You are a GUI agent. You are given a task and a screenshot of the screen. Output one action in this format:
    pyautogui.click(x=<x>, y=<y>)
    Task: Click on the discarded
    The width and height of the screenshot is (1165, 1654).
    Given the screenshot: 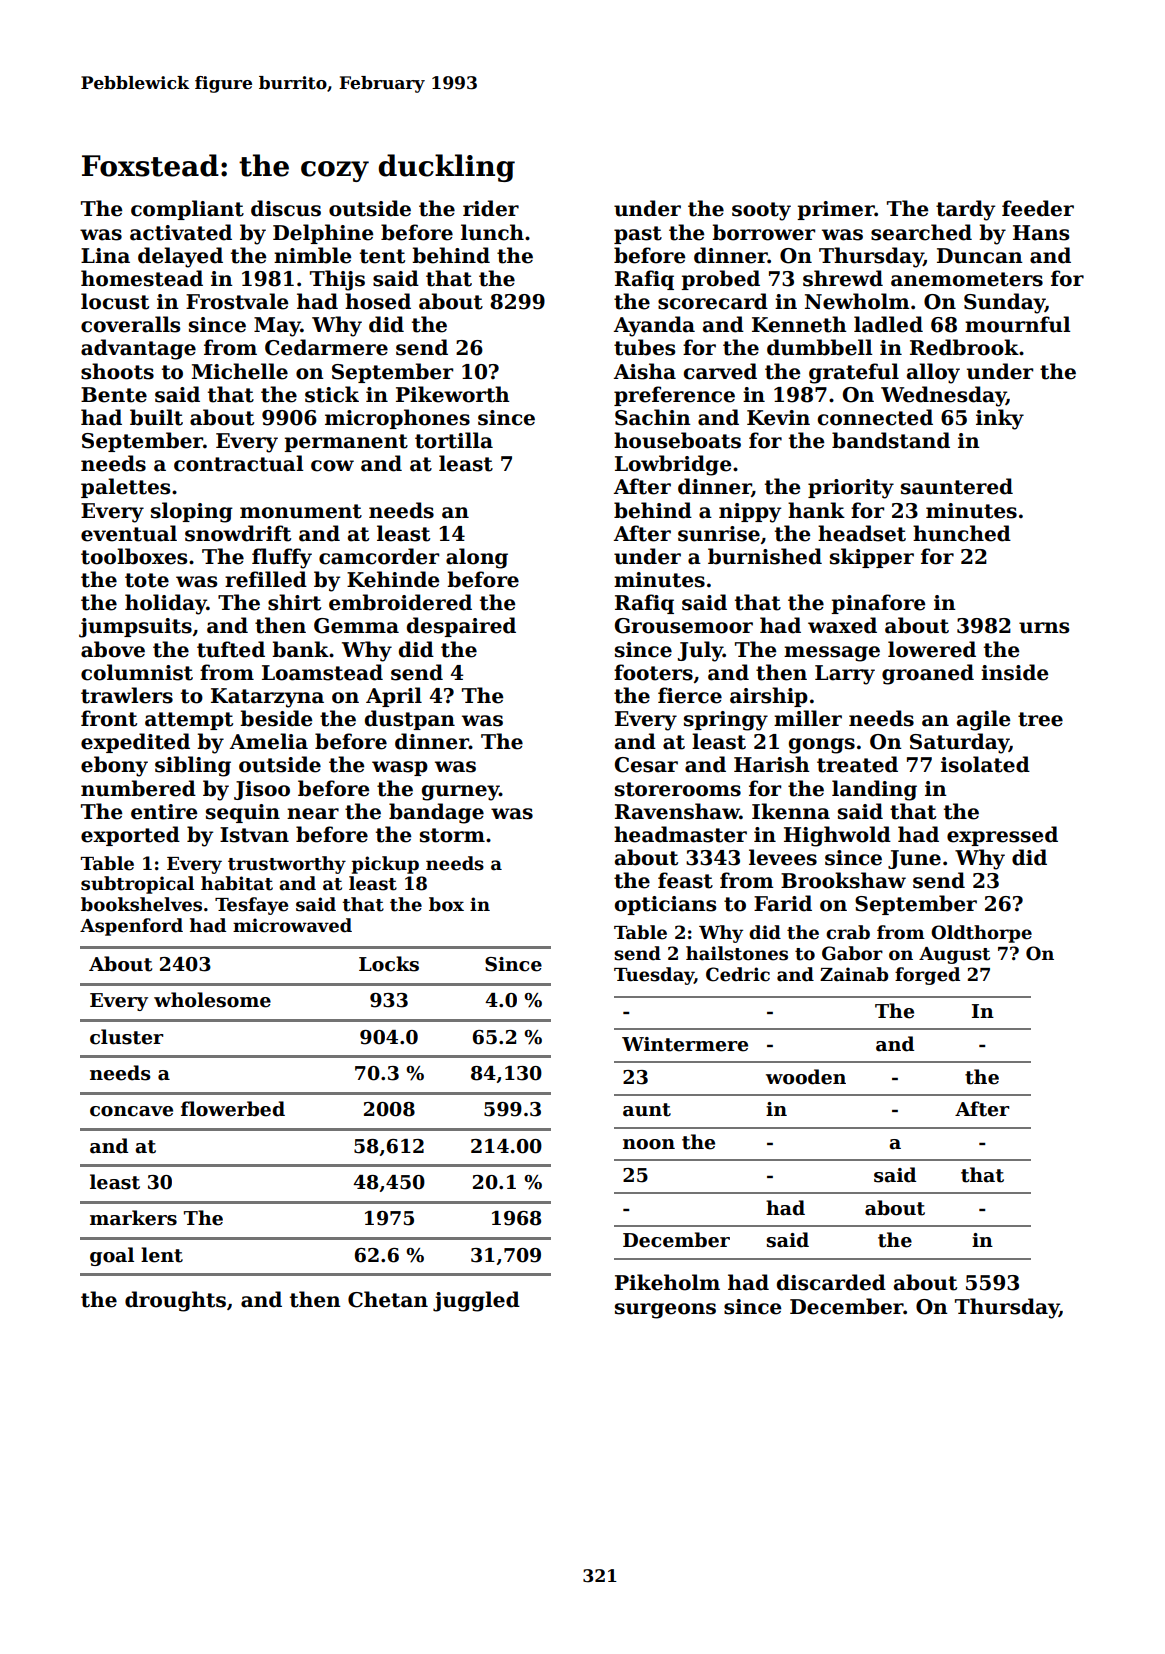 What is the action you would take?
    pyautogui.click(x=831, y=1282)
